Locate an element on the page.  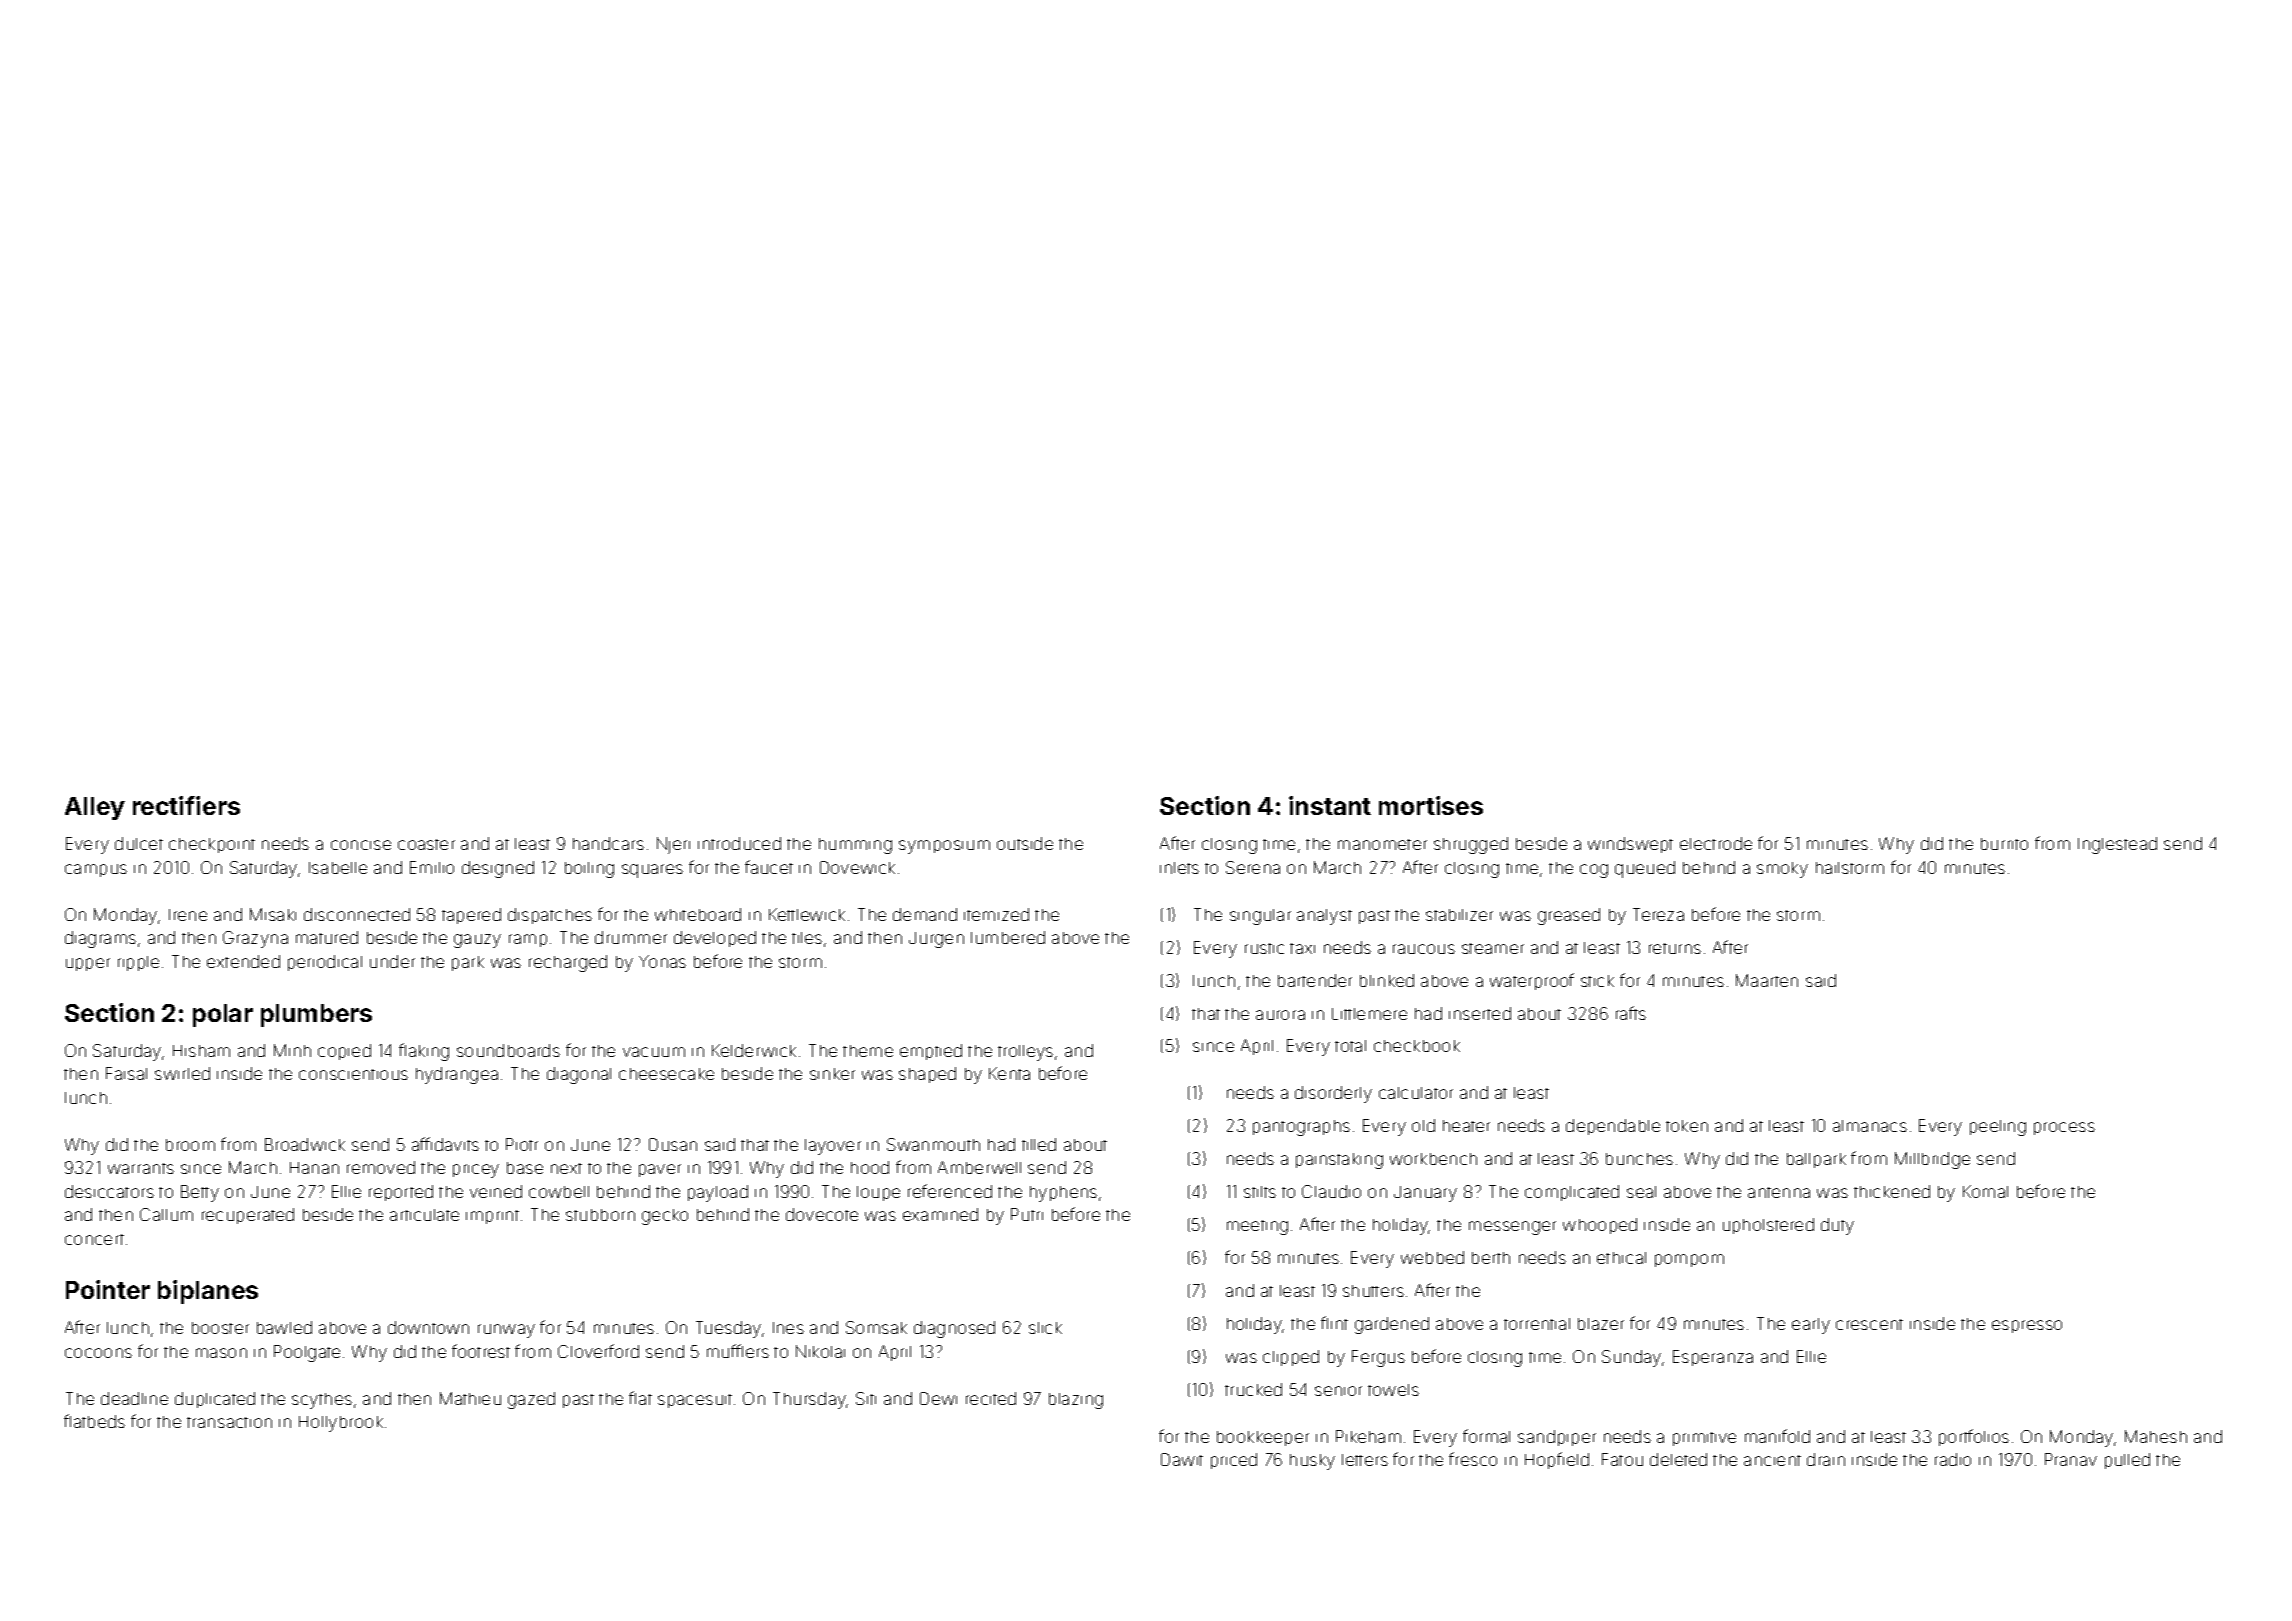
manometer is located at coordinates (1382, 844).
